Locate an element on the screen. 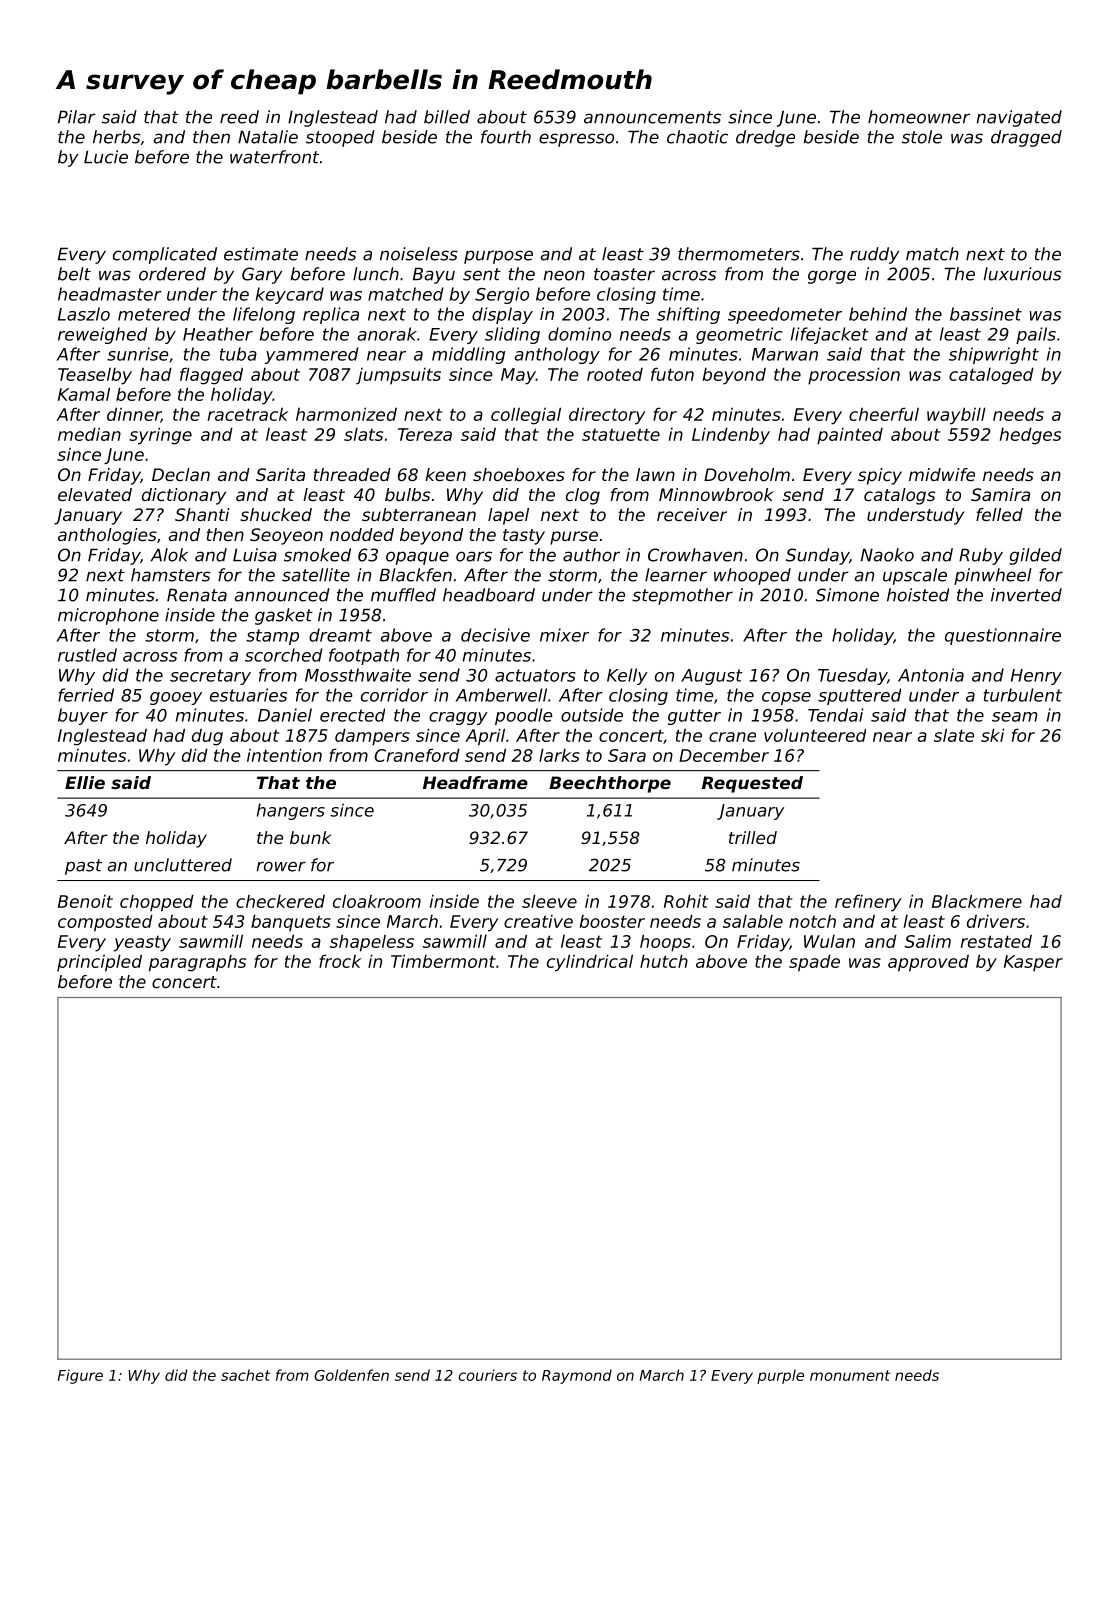  Blackmere is located at coordinates (977, 901).
